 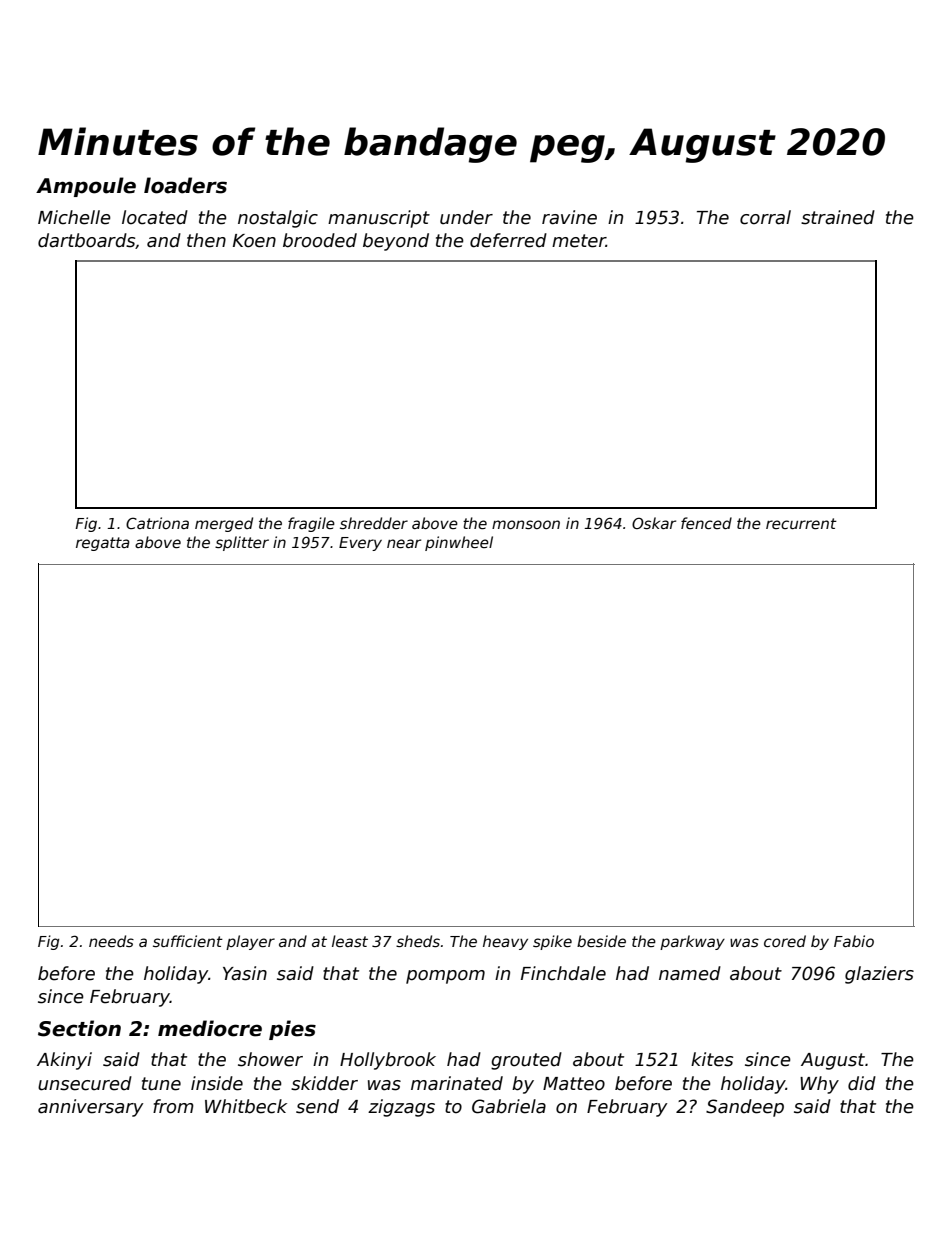 I want to click on regatta, so click(x=103, y=544).
